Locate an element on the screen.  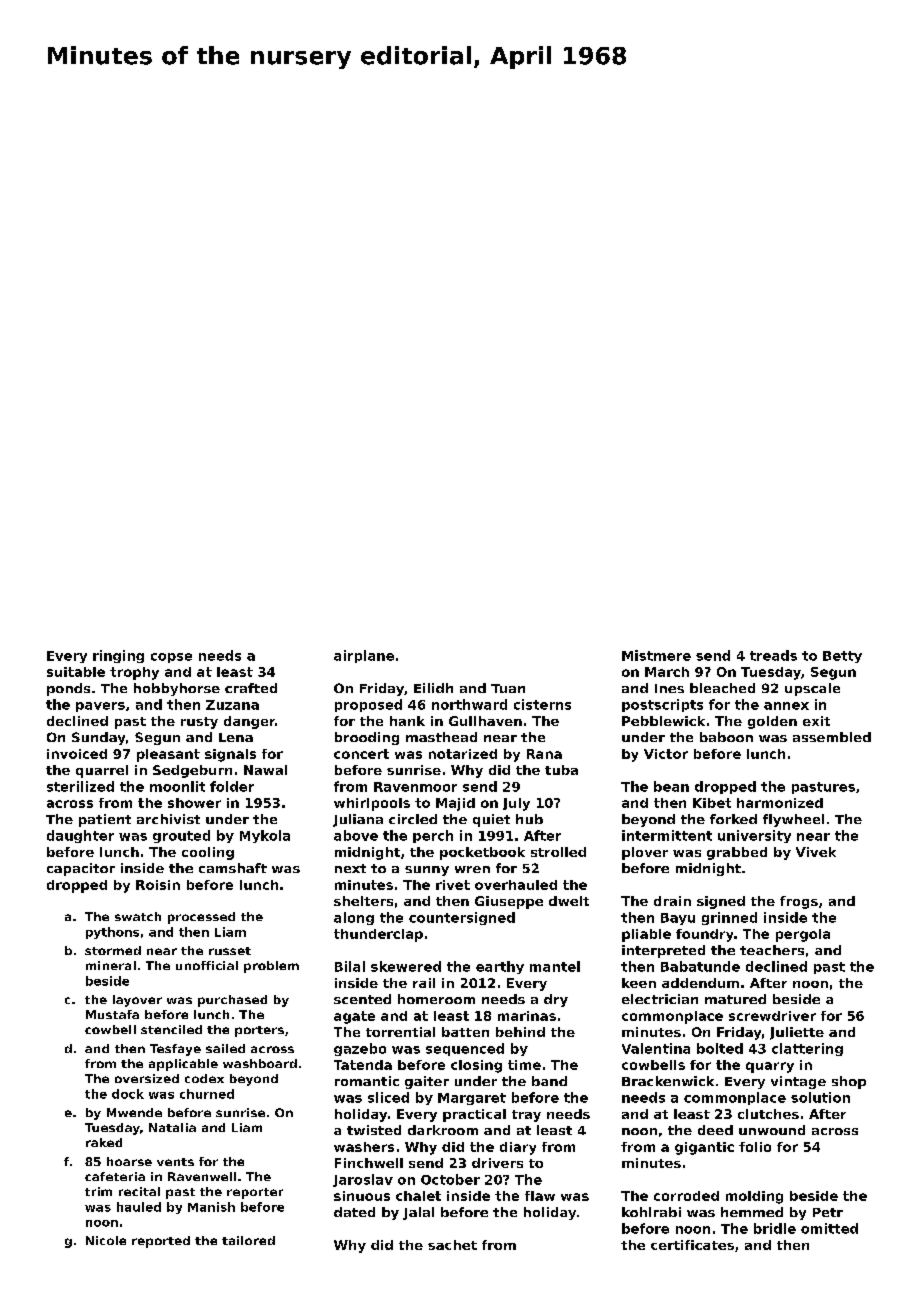
copse is located at coordinates (171, 658).
